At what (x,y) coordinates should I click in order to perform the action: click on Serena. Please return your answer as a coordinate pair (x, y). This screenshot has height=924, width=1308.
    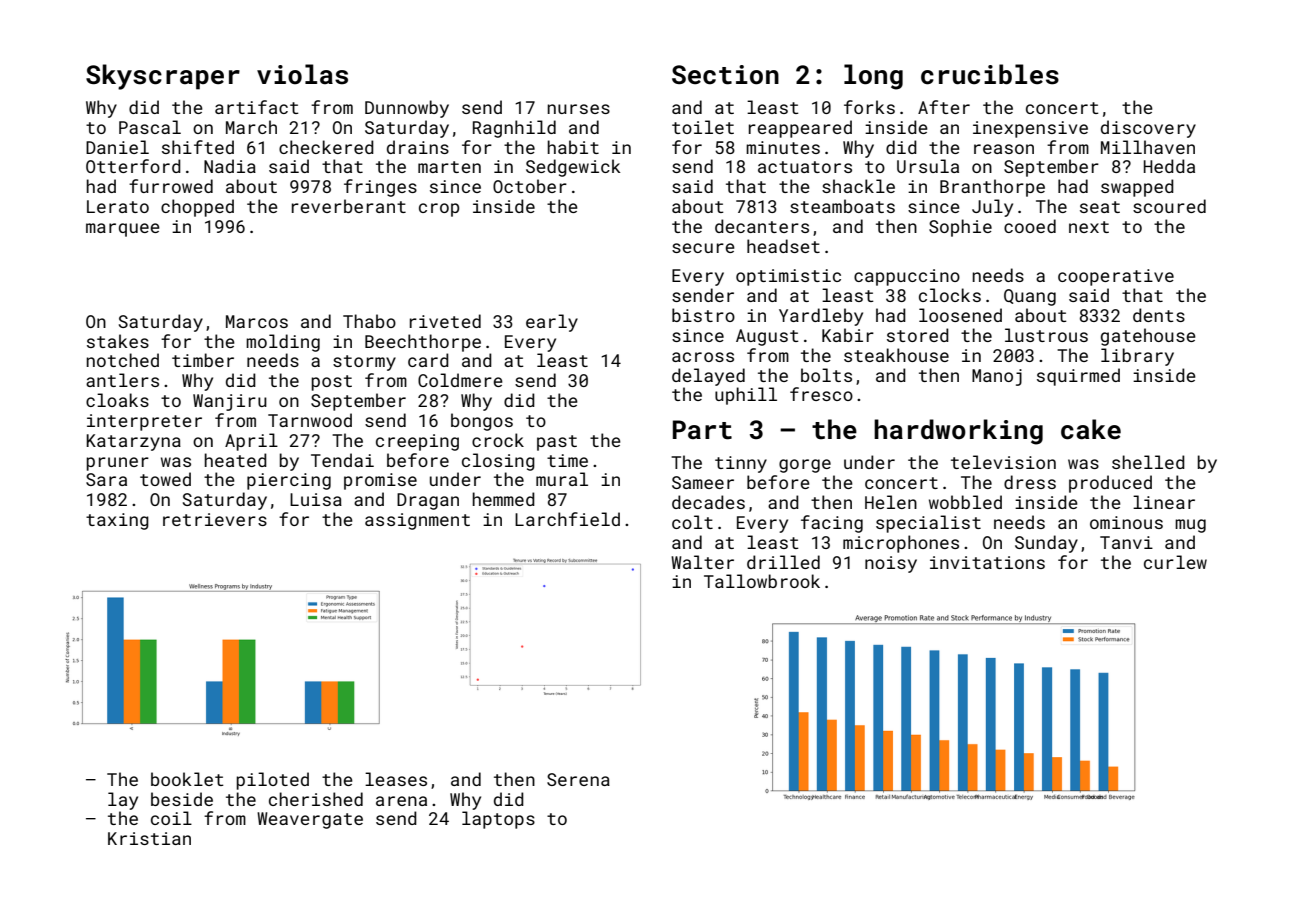
    Looking at the image, I should click on (578, 779).
